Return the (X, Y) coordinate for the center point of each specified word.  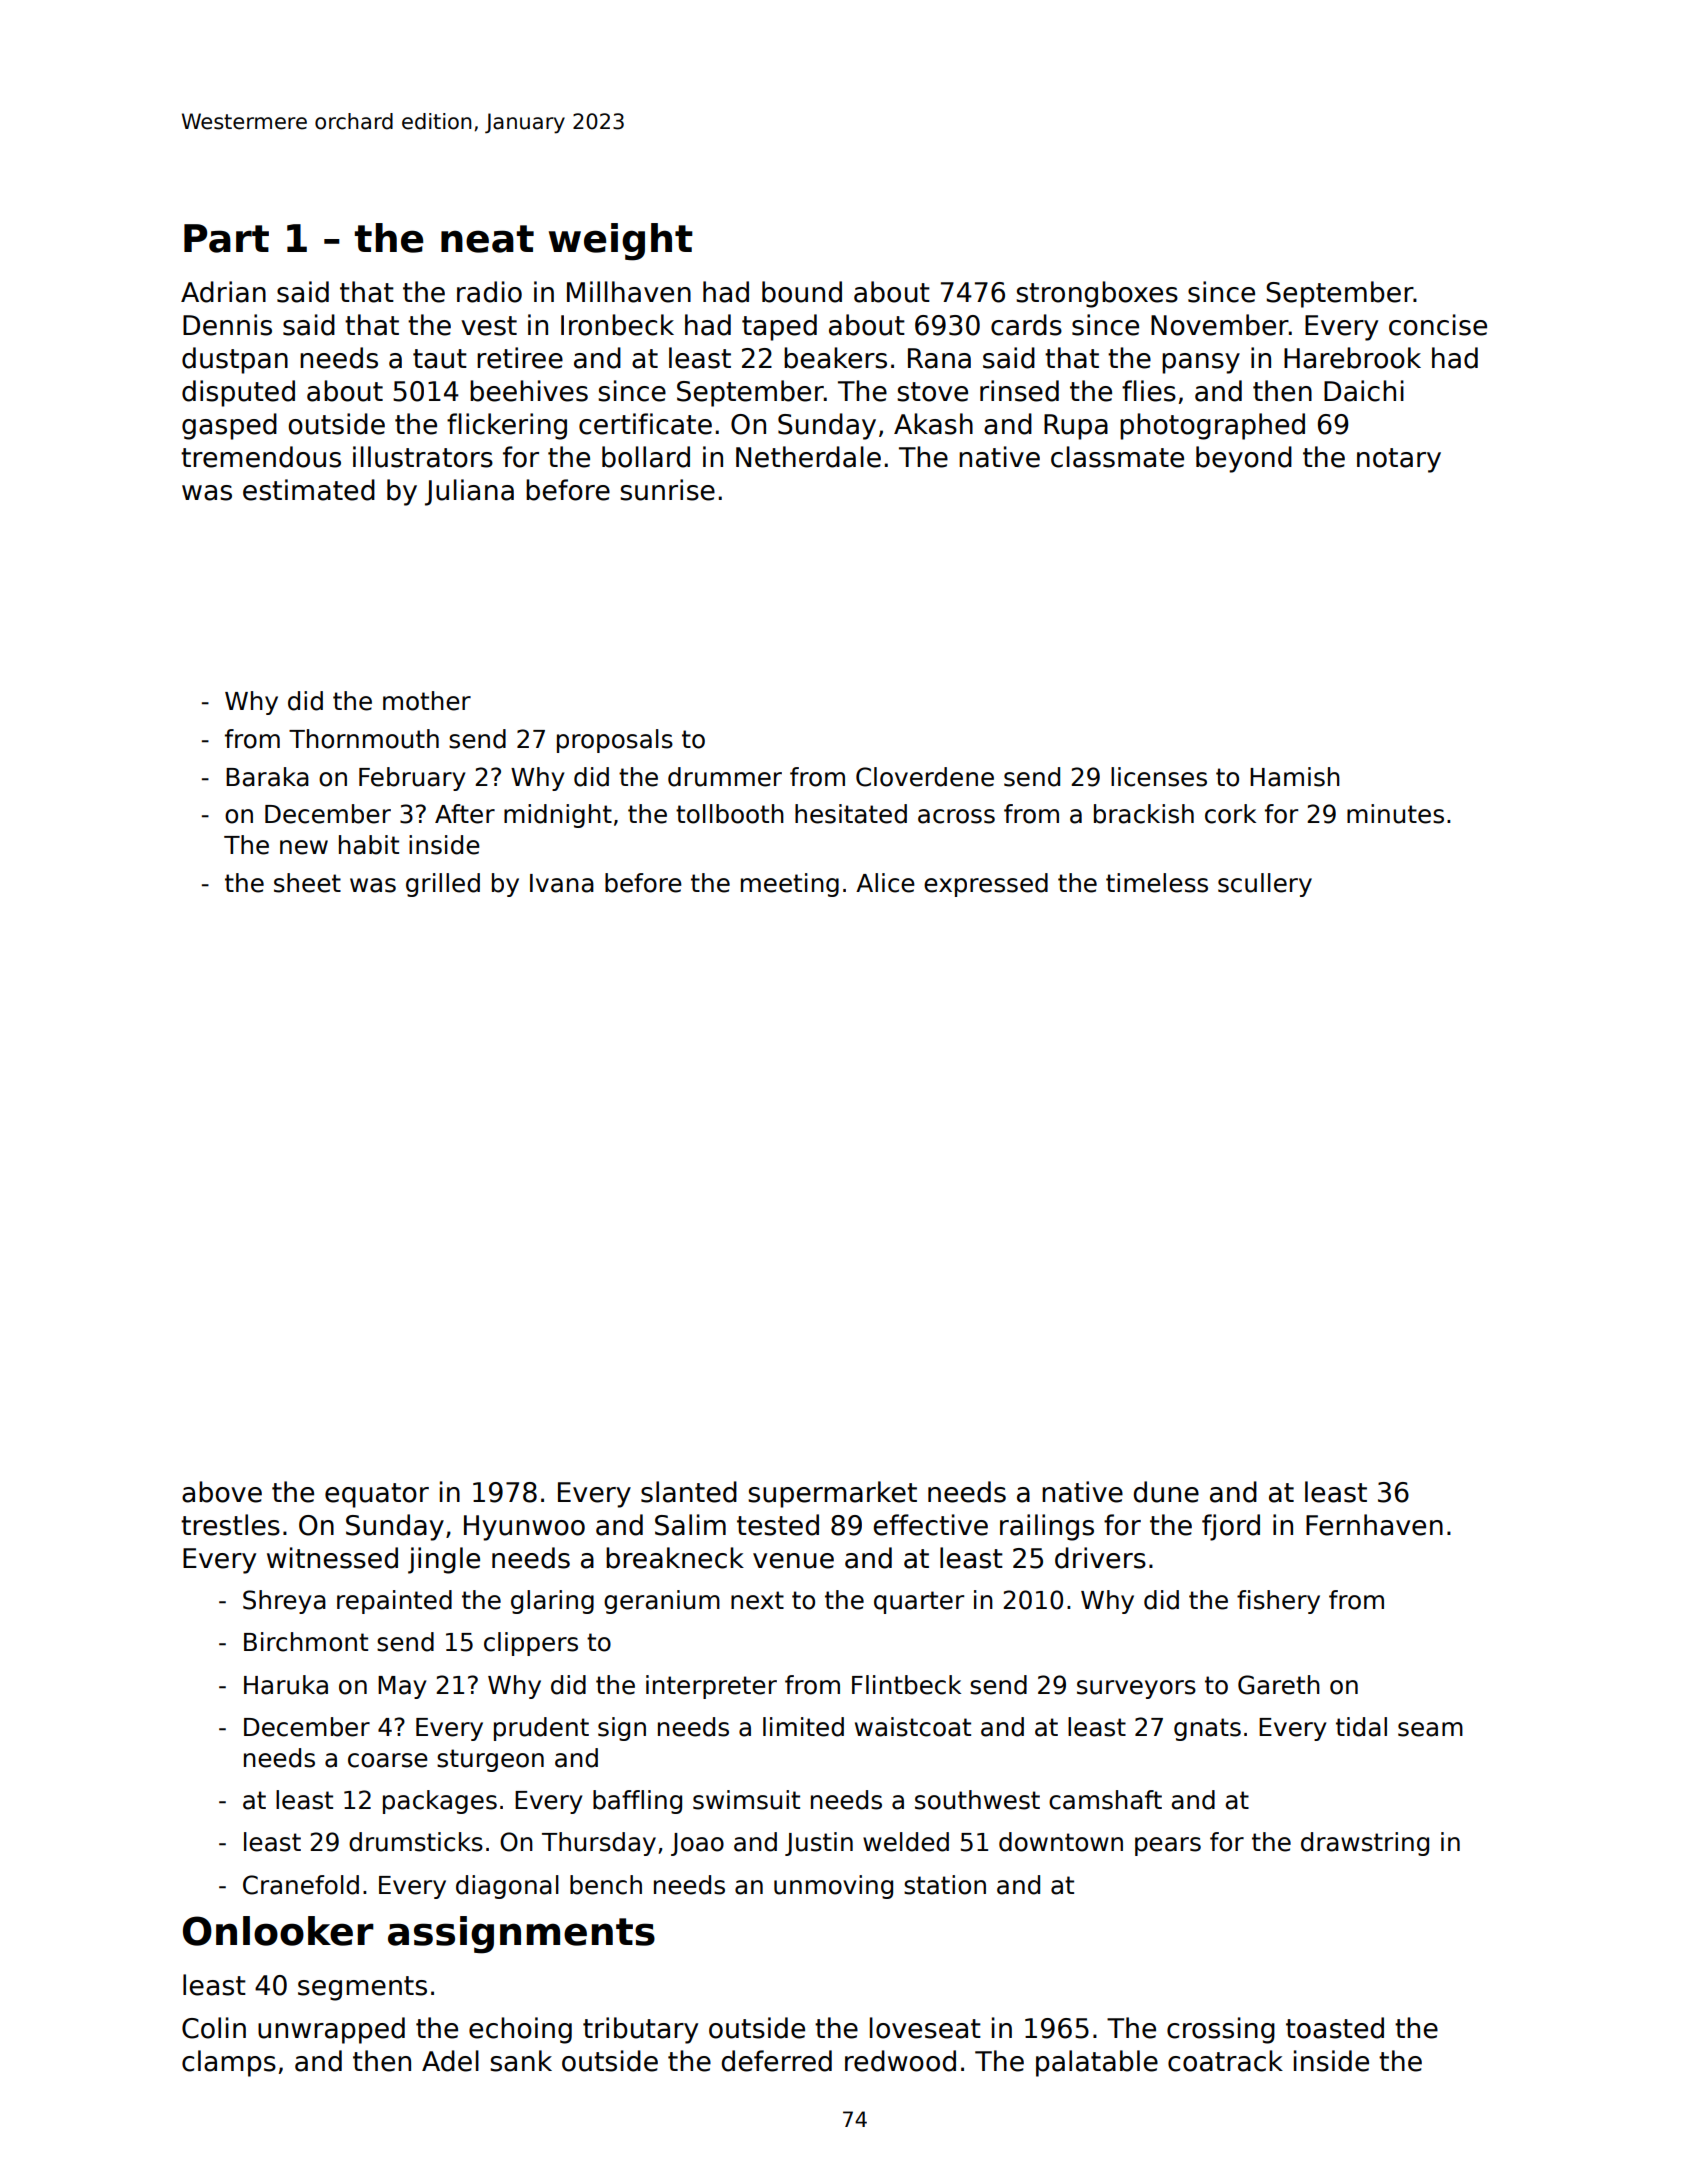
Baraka (267, 777)
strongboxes (1097, 294)
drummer (725, 777)
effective (930, 1525)
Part (226, 238)
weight (621, 242)
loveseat (925, 2028)
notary (1399, 460)
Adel (450, 2061)
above (222, 1492)
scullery (1265, 885)
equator (377, 1495)
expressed (986, 885)
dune (1166, 1492)
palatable (1097, 2063)
